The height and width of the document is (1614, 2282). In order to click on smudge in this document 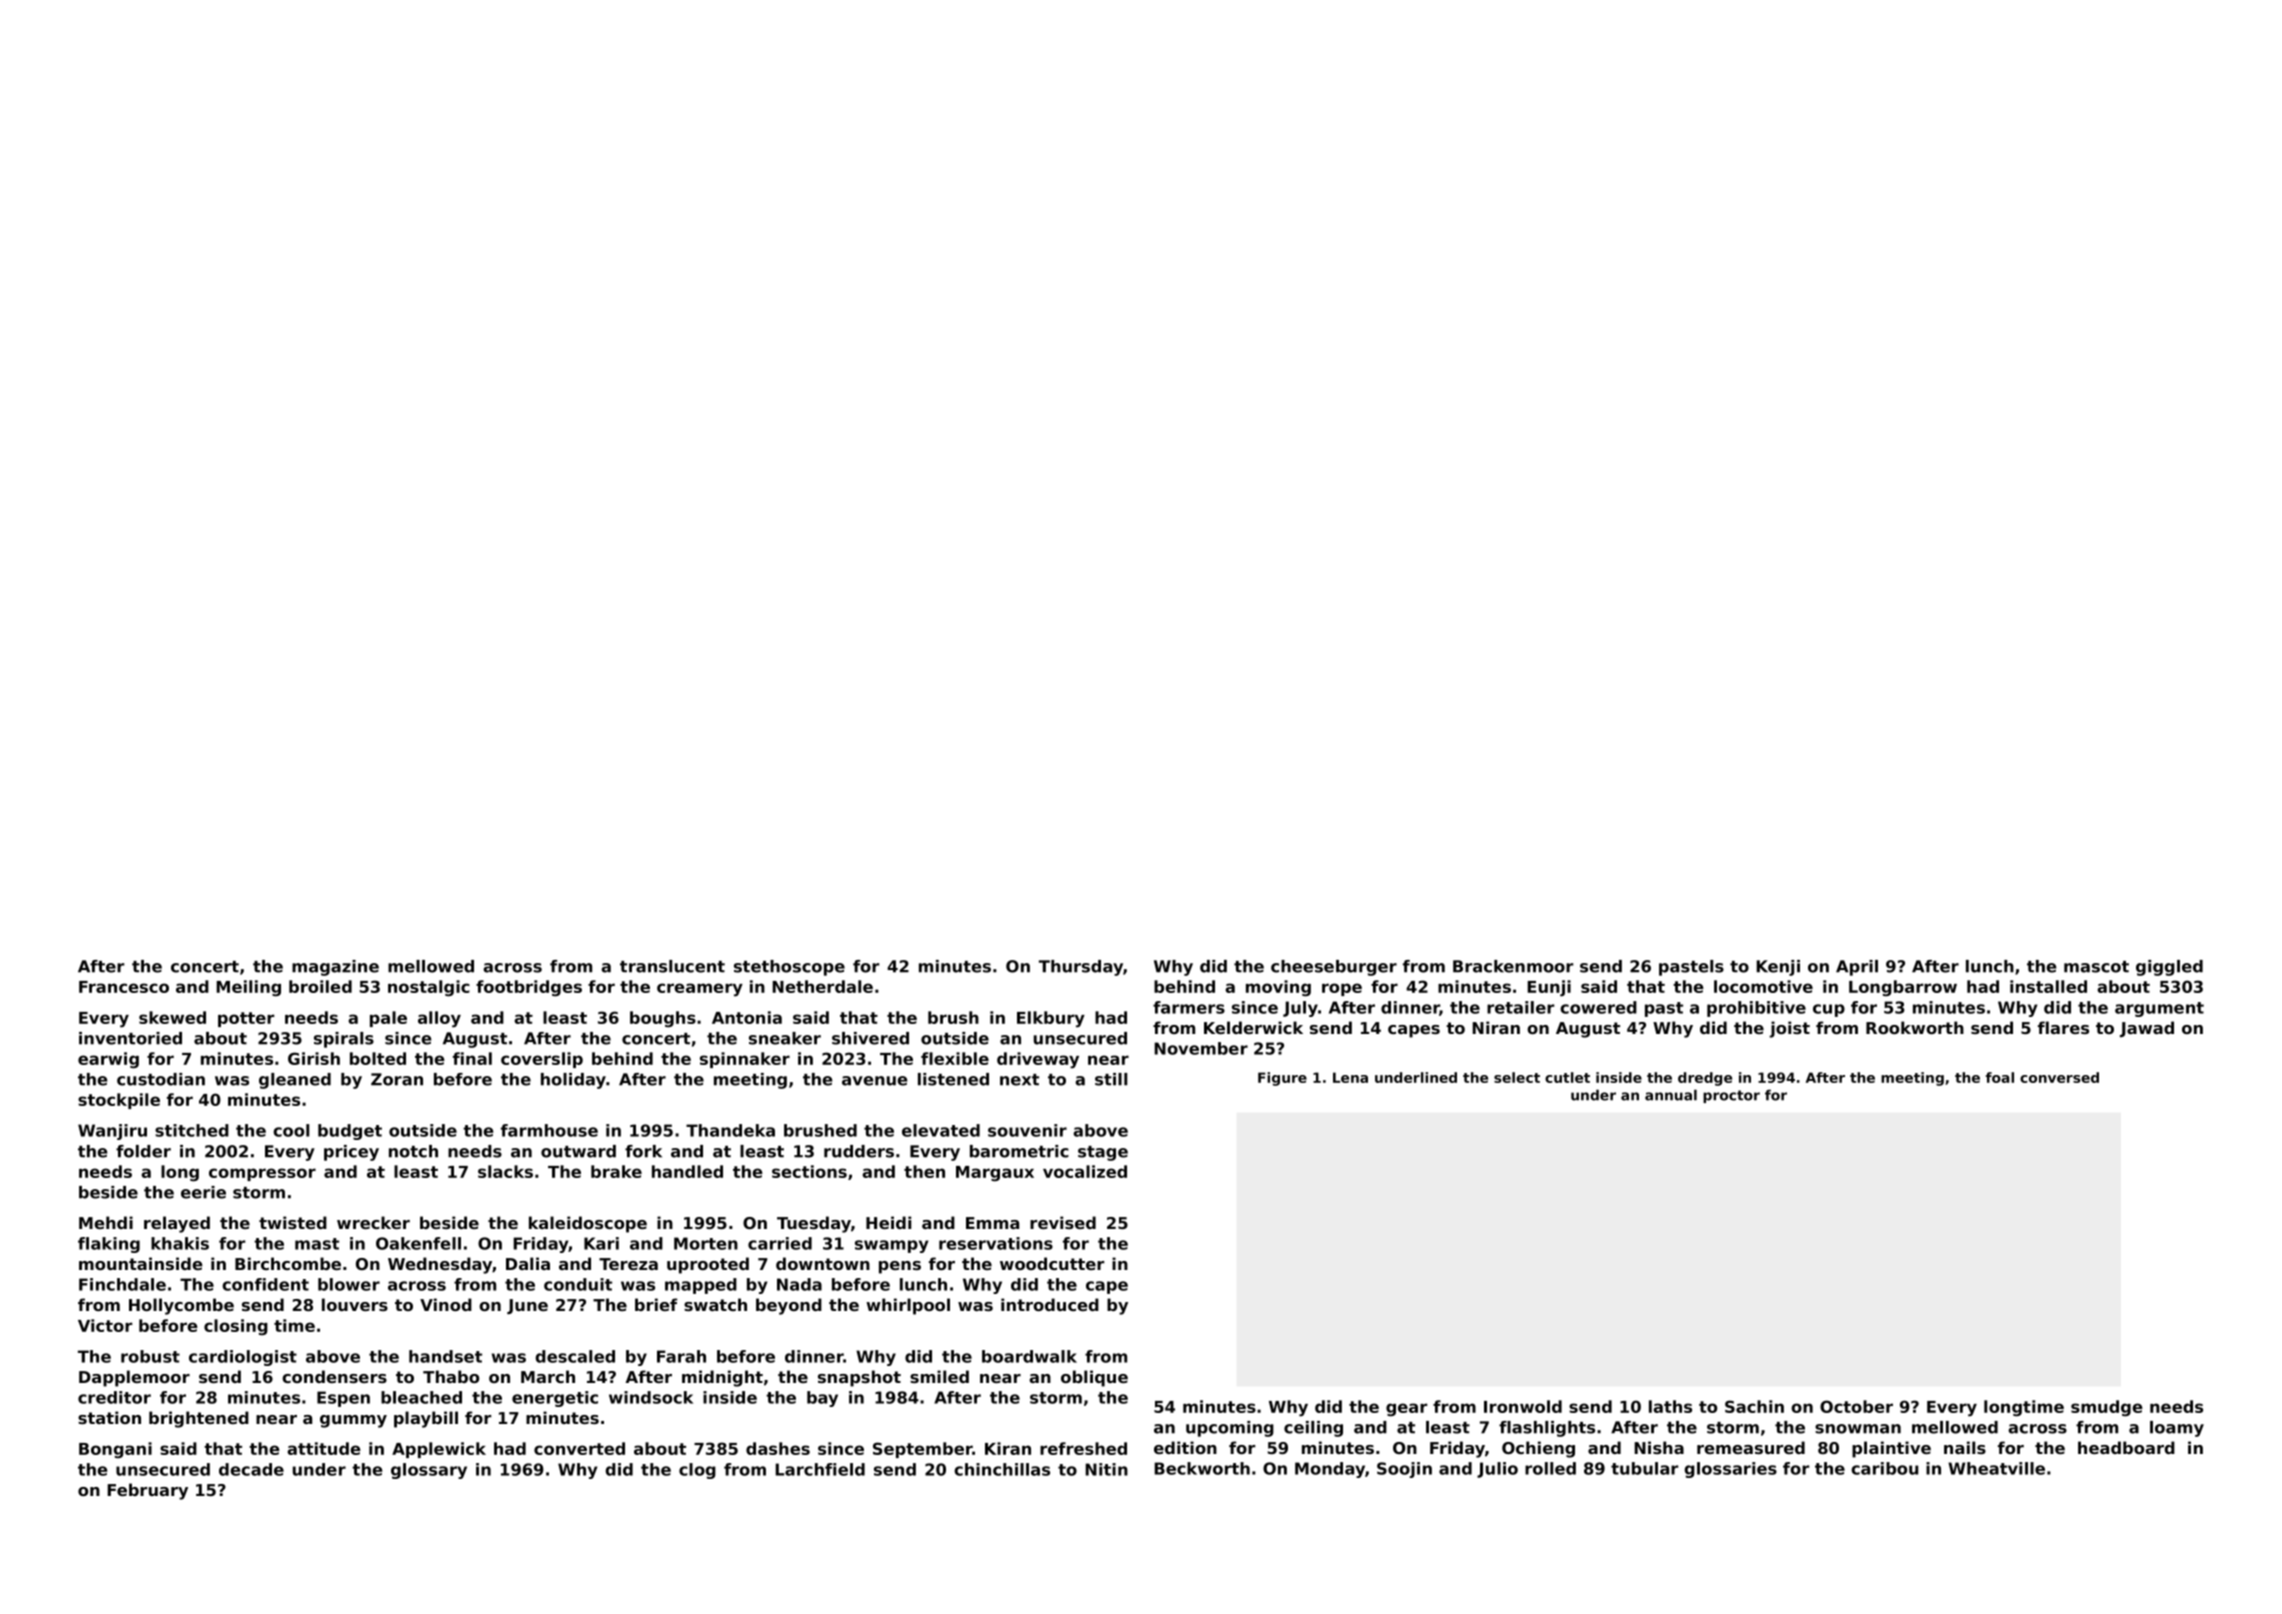, I will do `click(2107, 1408)`.
